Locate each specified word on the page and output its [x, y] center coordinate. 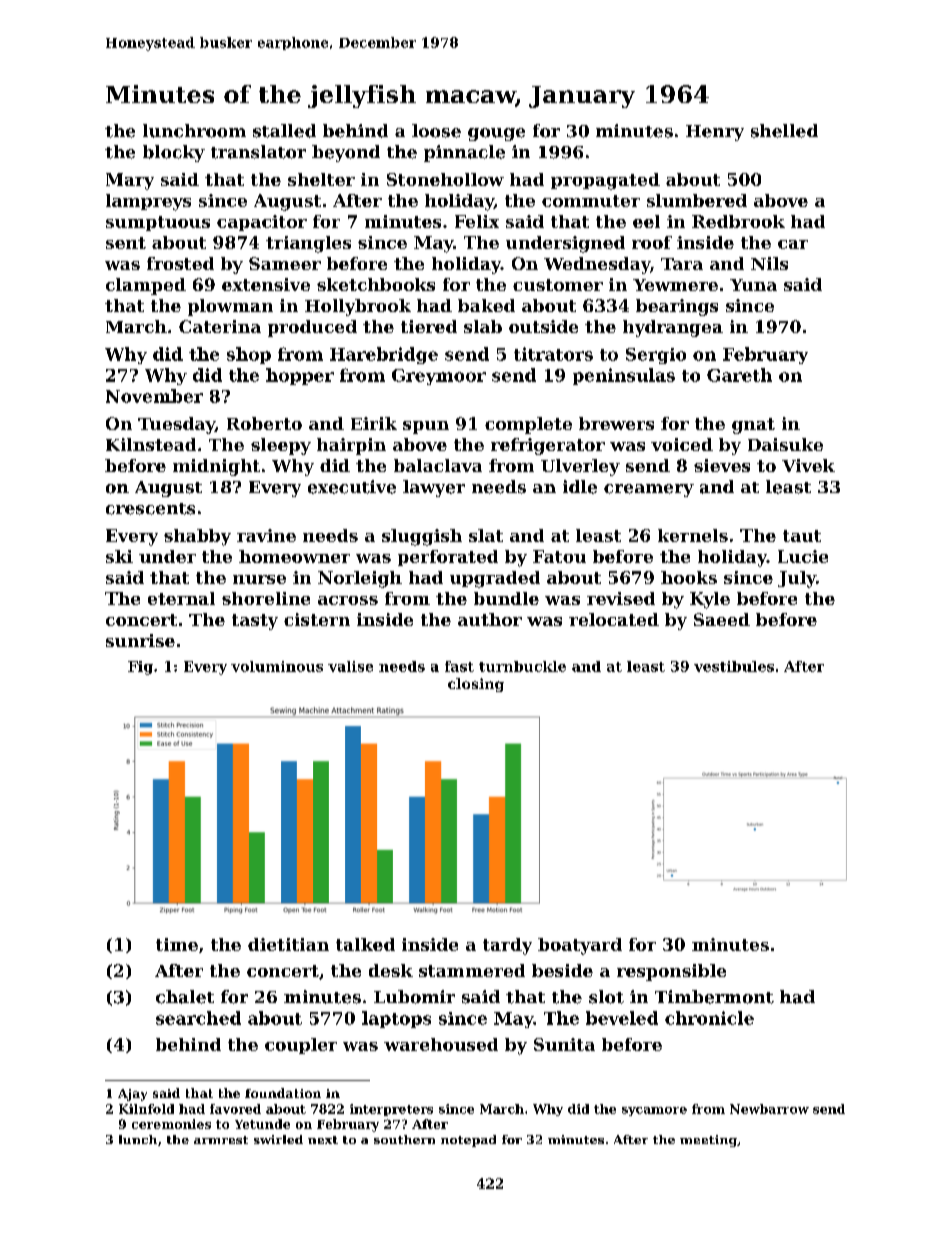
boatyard [580, 946]
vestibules [734, 666]
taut [802, 536]
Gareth [739, 375]
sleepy [281, 446]
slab [483, 326]
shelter [321, 179]
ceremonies [171, 1124]
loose [436, 131]
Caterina [220, 326]
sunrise [140, 640]
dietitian [288, 944]
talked [365, 944]
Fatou [559, 556]
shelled [784, 131]
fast [459, 666]
